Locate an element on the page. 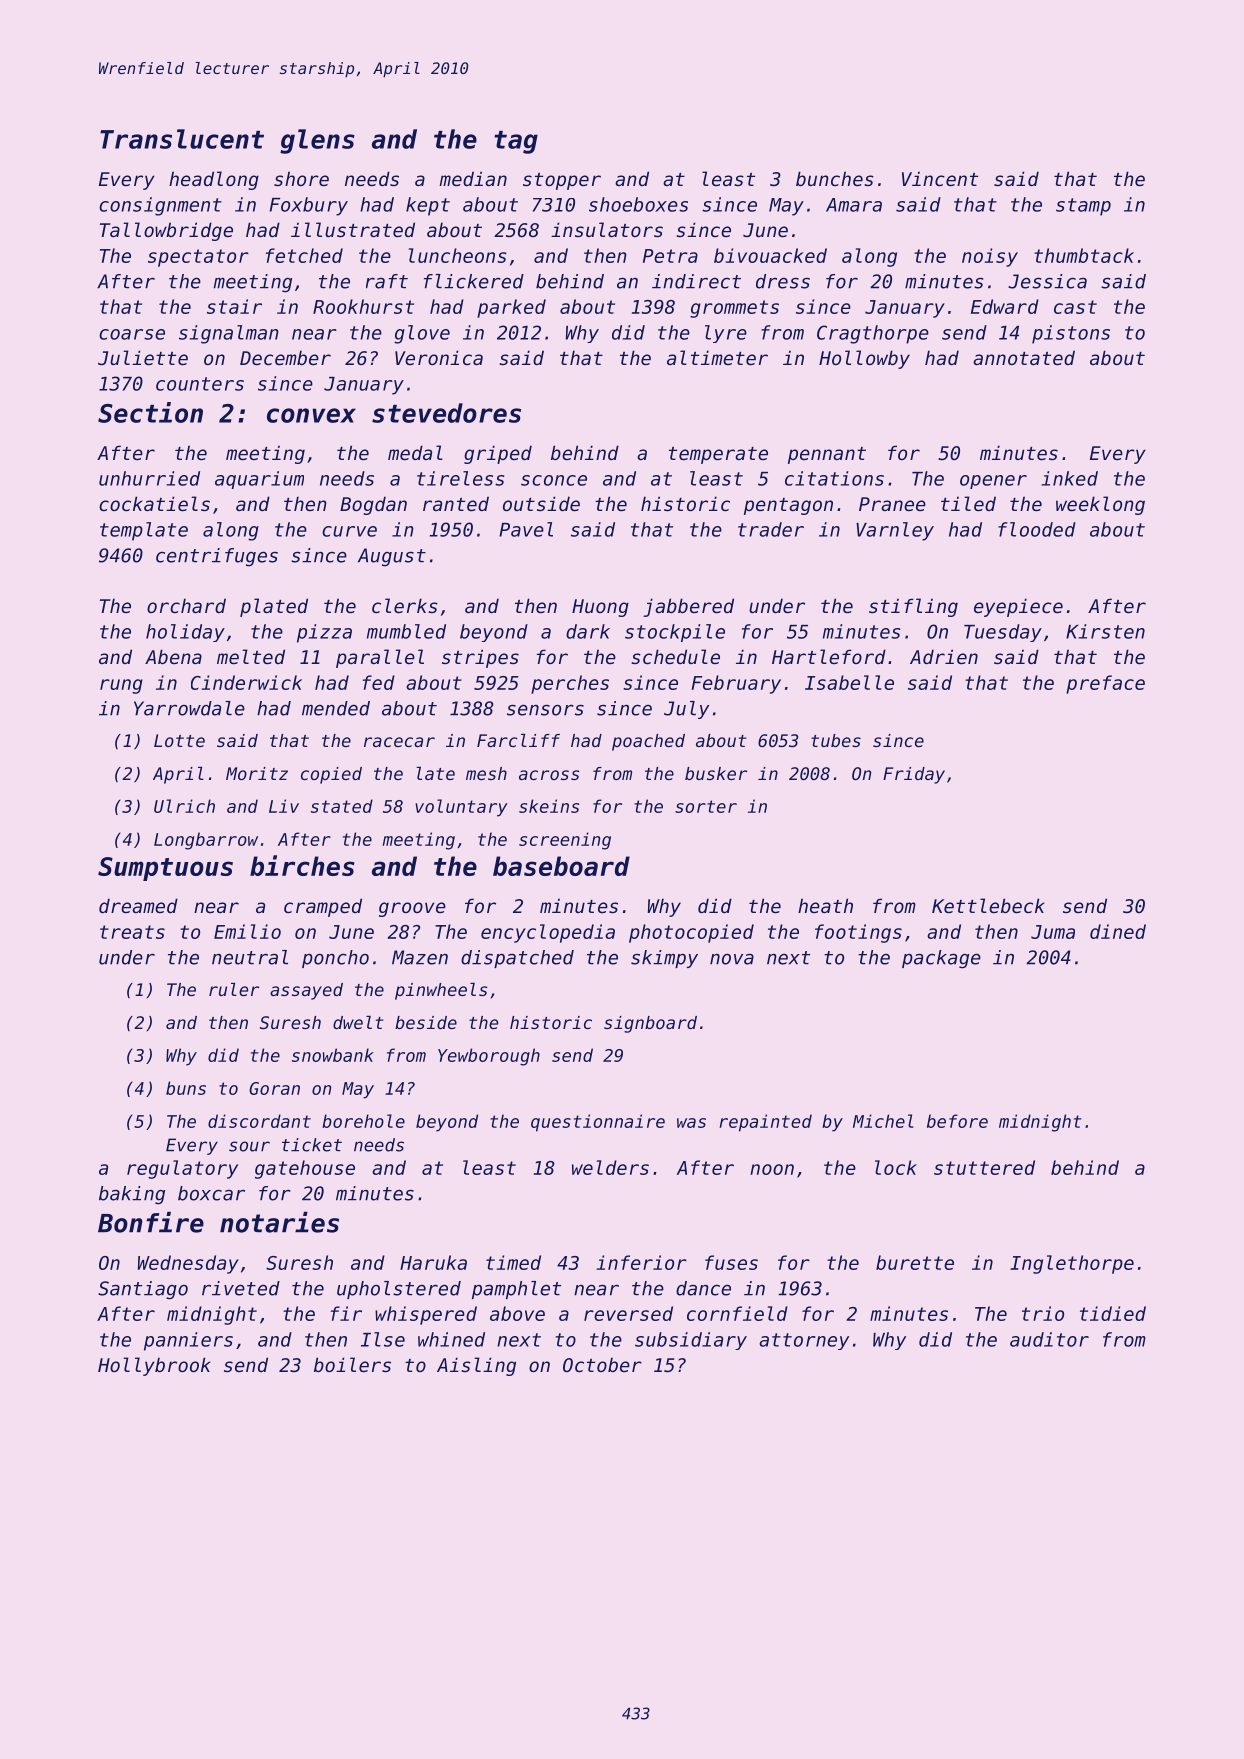 This page has width=1244, height=1759. stated is located at coordinates (342, 806).
